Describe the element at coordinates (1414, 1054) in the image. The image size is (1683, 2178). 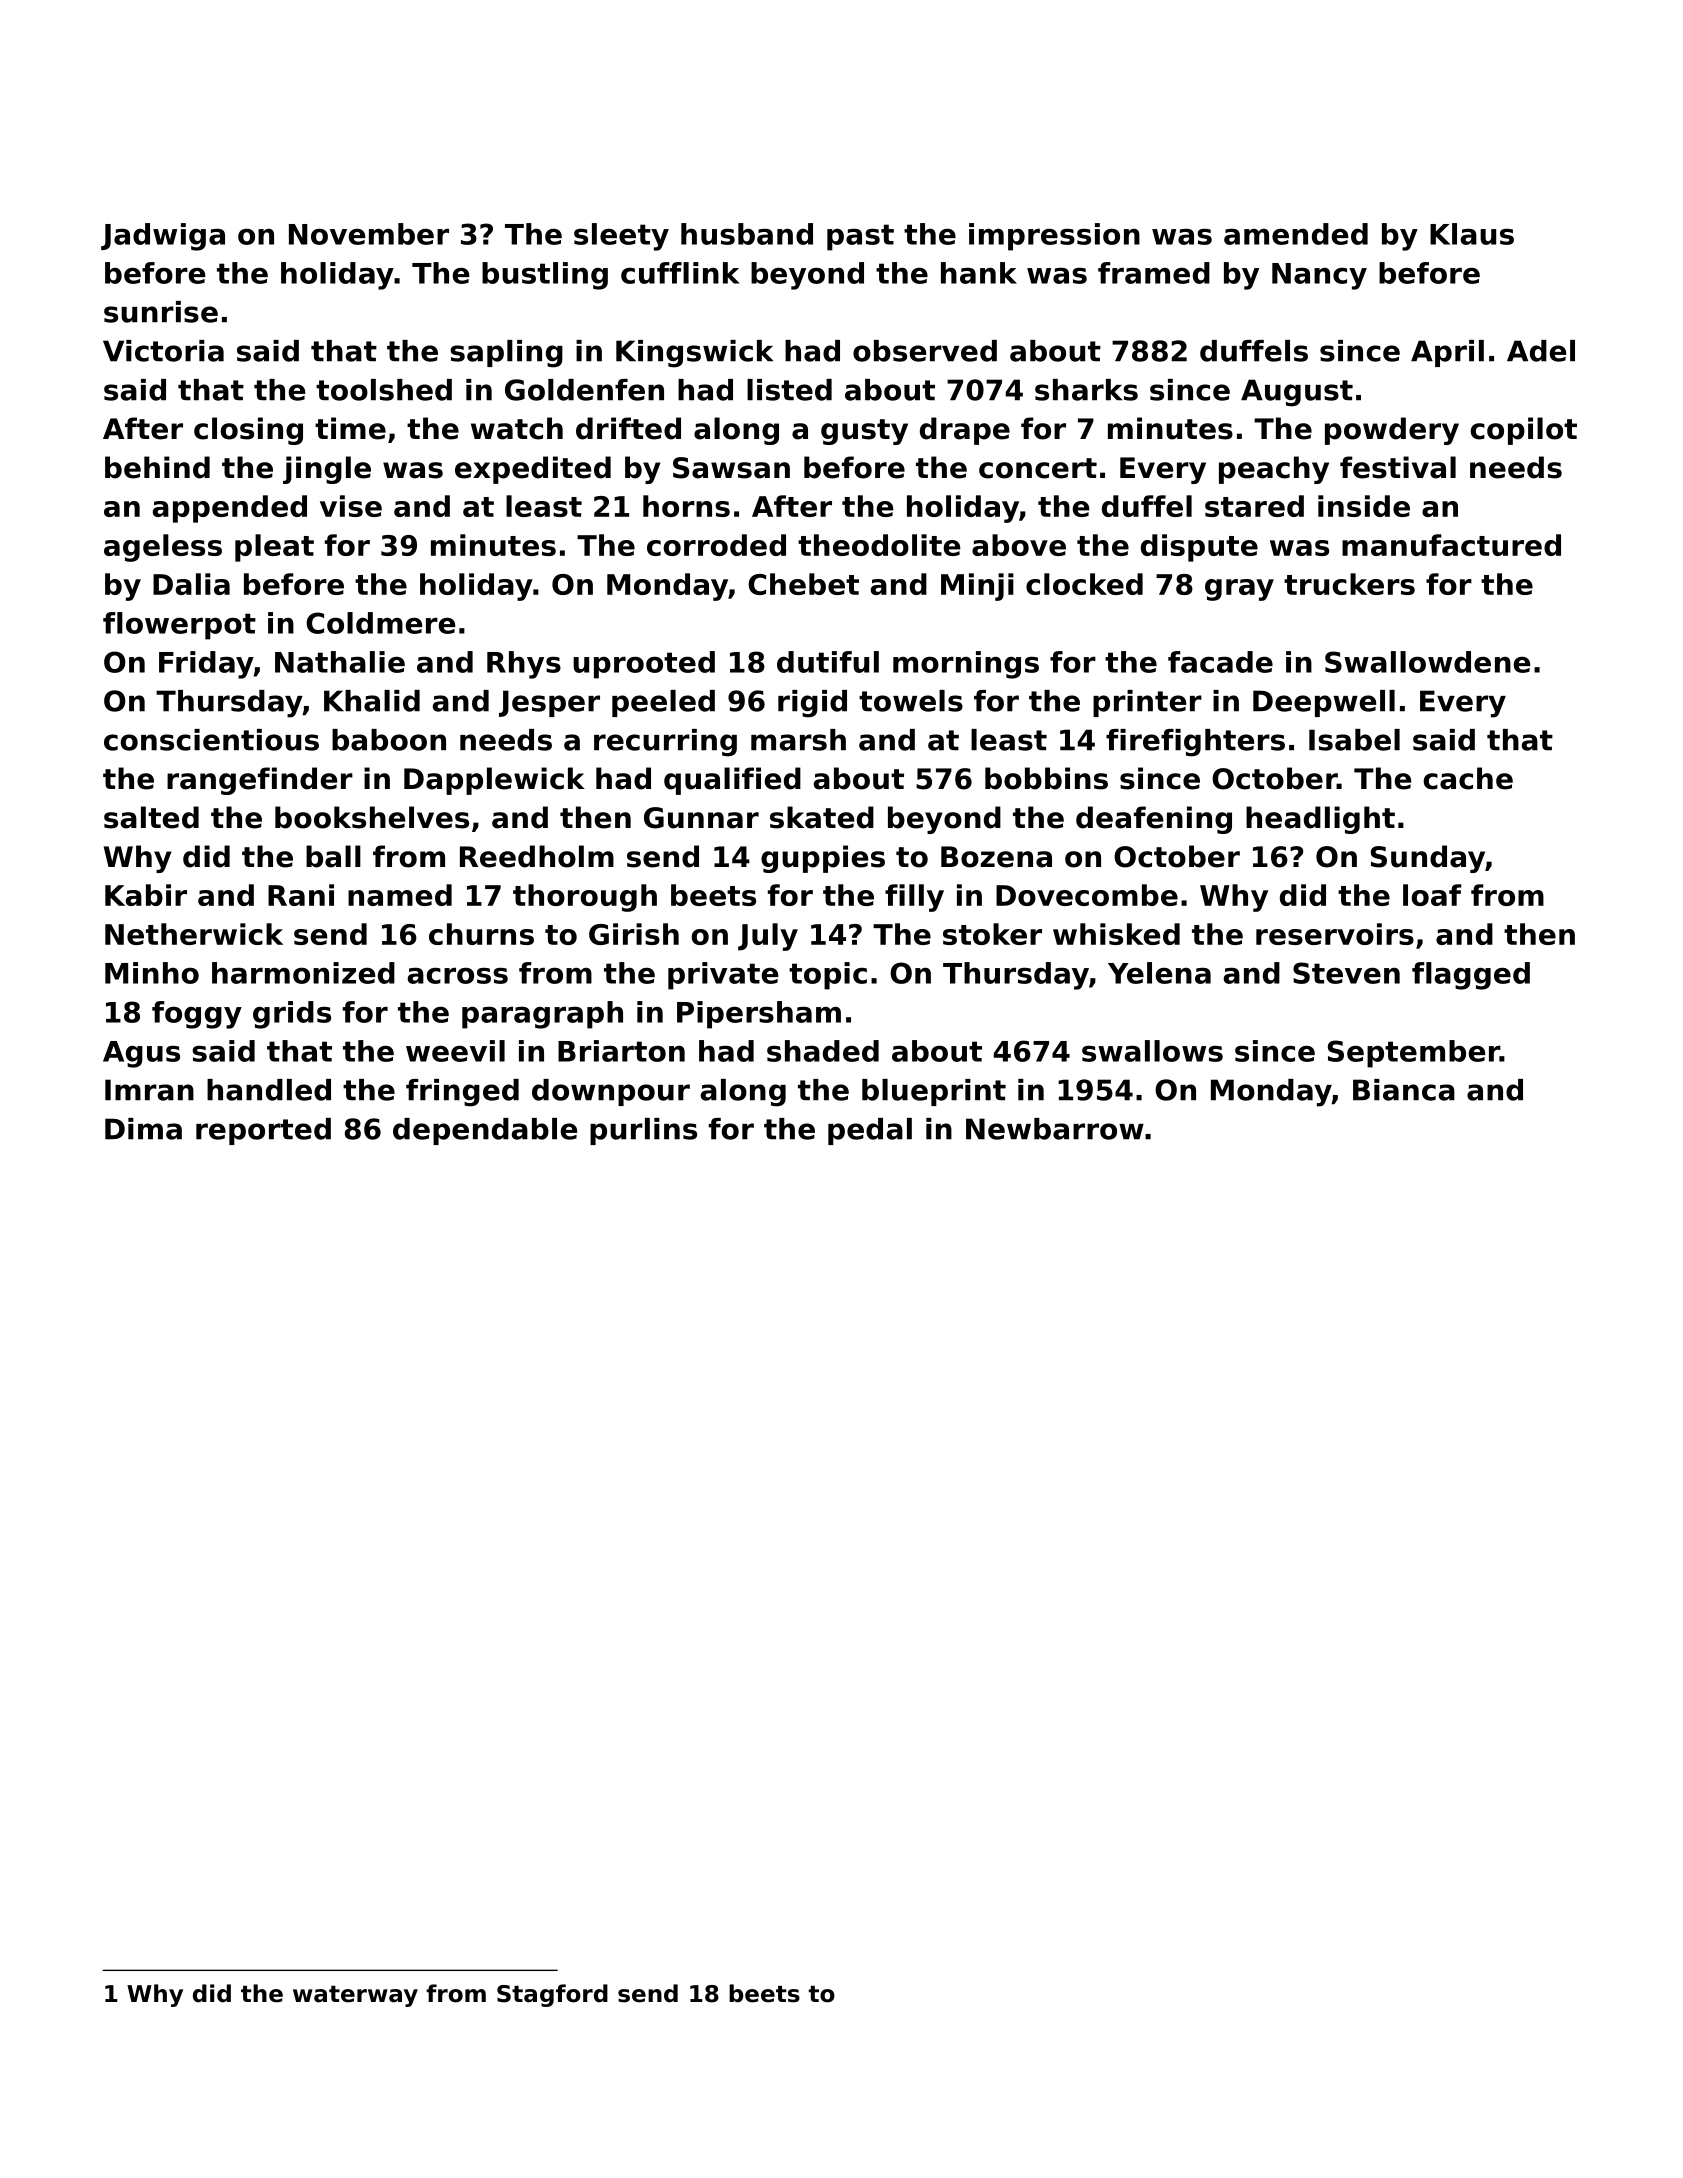
I see `September` at that location.
